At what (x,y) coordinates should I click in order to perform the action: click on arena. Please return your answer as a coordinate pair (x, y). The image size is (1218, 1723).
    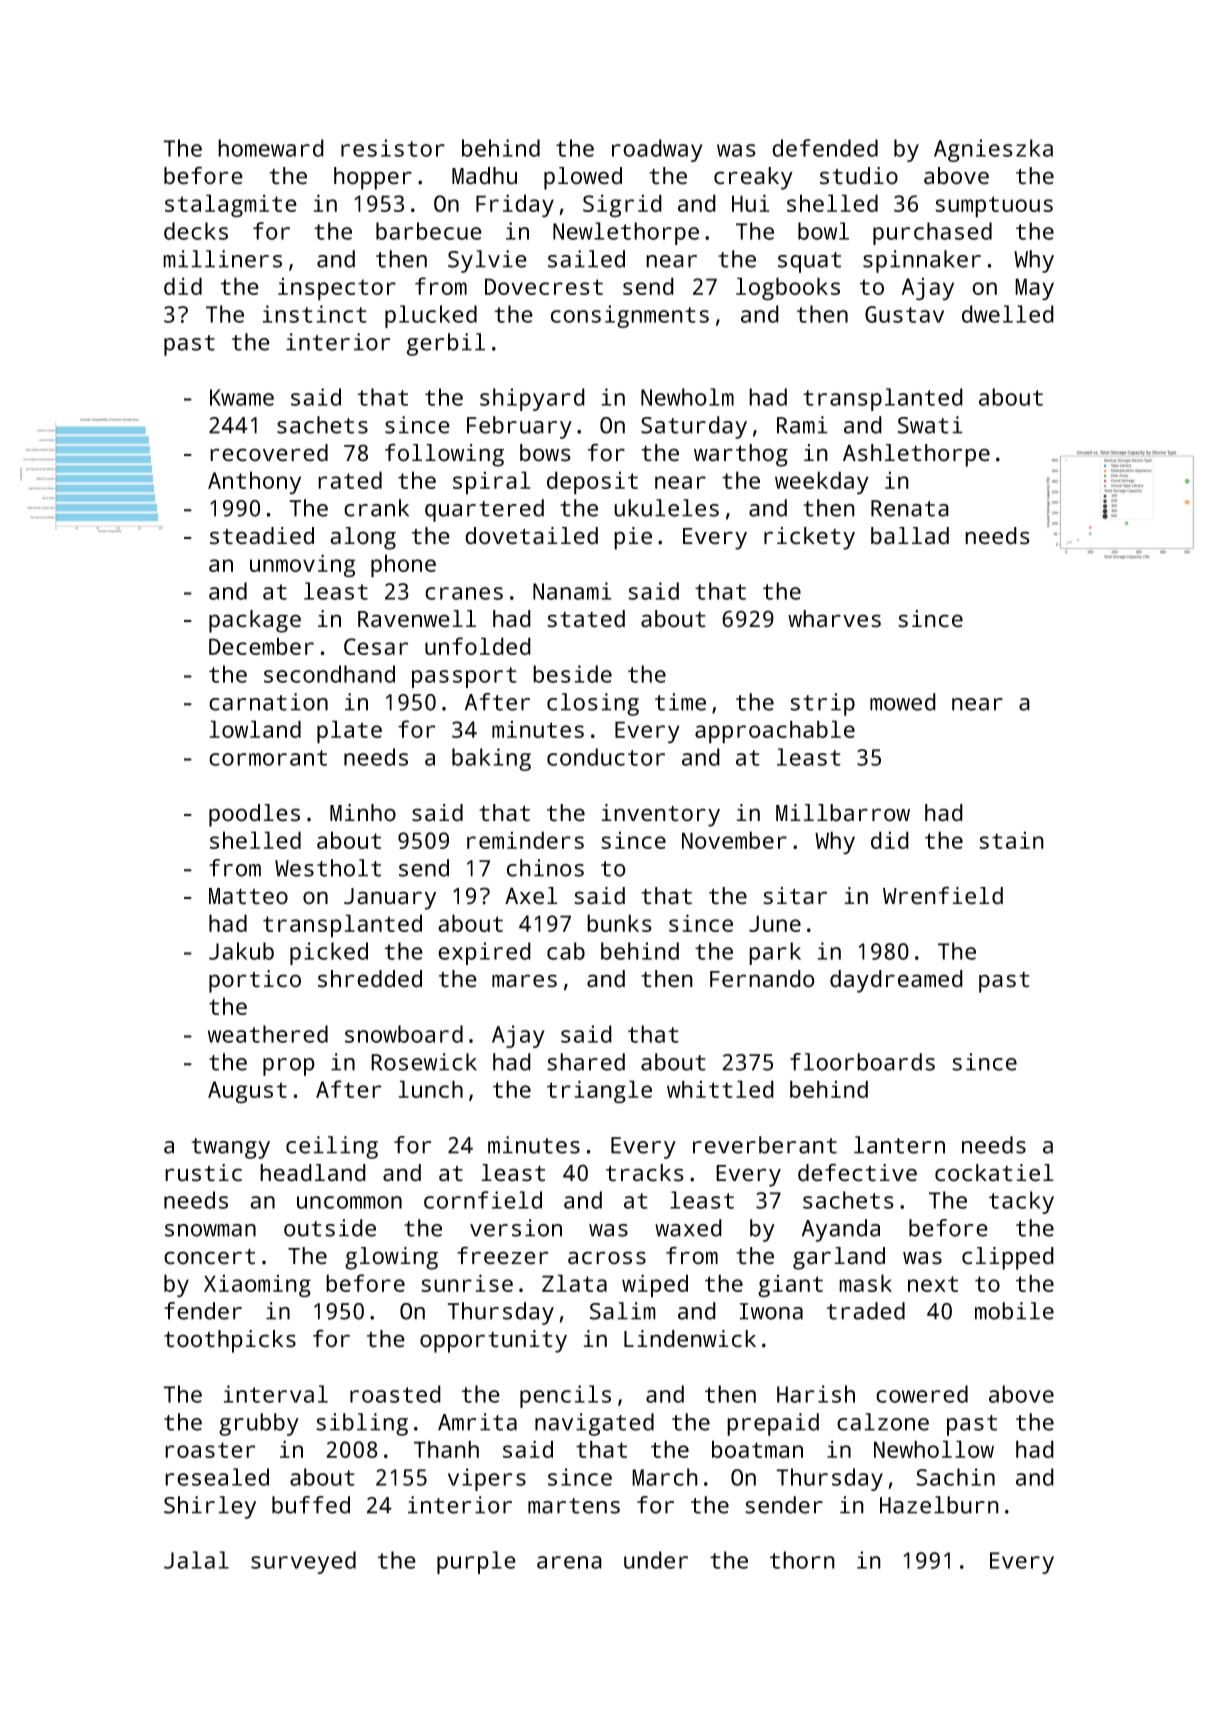
    Looking at the image, I should click on (569, 1562).
